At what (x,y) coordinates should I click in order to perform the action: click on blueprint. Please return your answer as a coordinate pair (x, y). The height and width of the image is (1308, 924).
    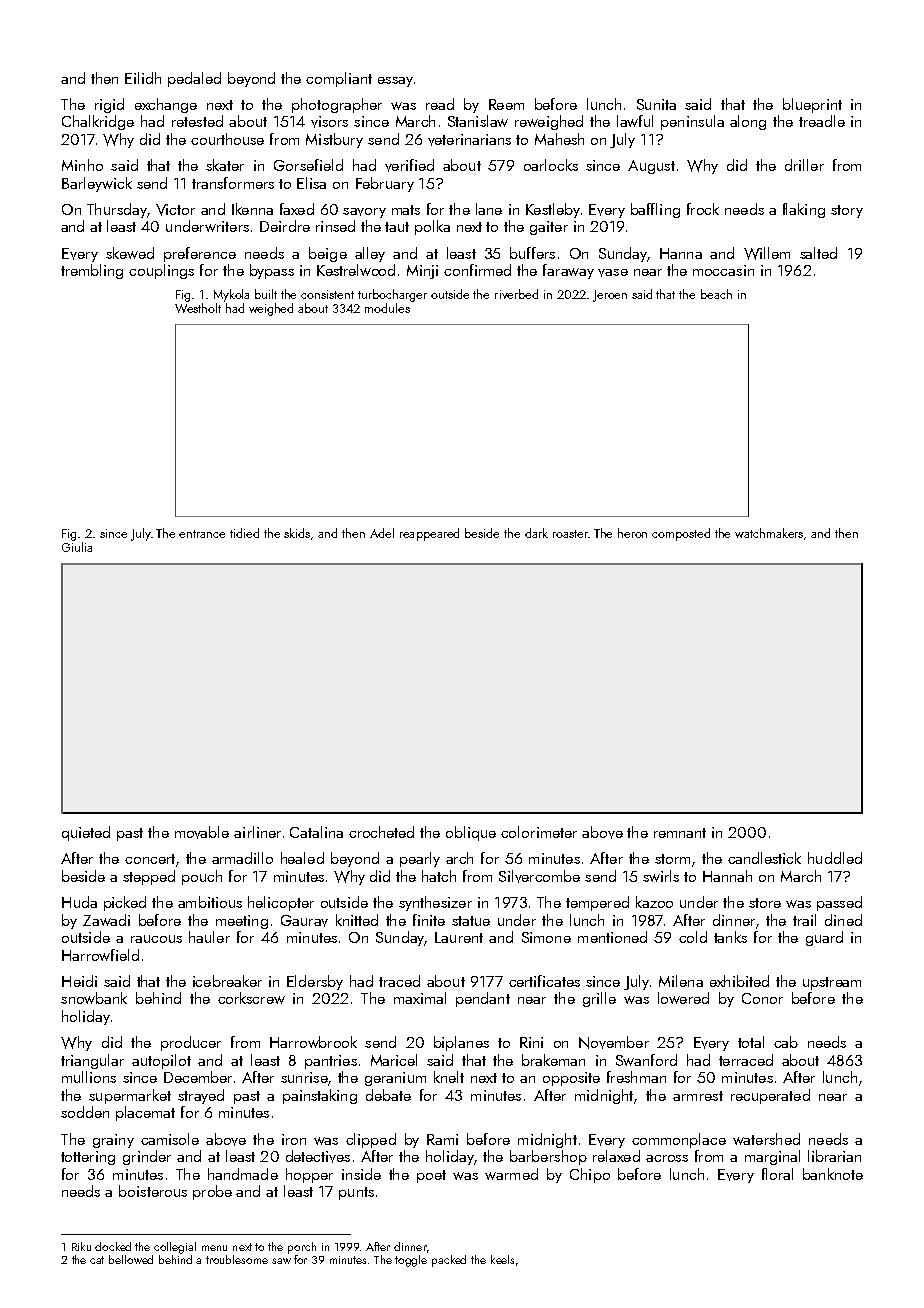
    Looking at the image, I should click on (812, 105).
